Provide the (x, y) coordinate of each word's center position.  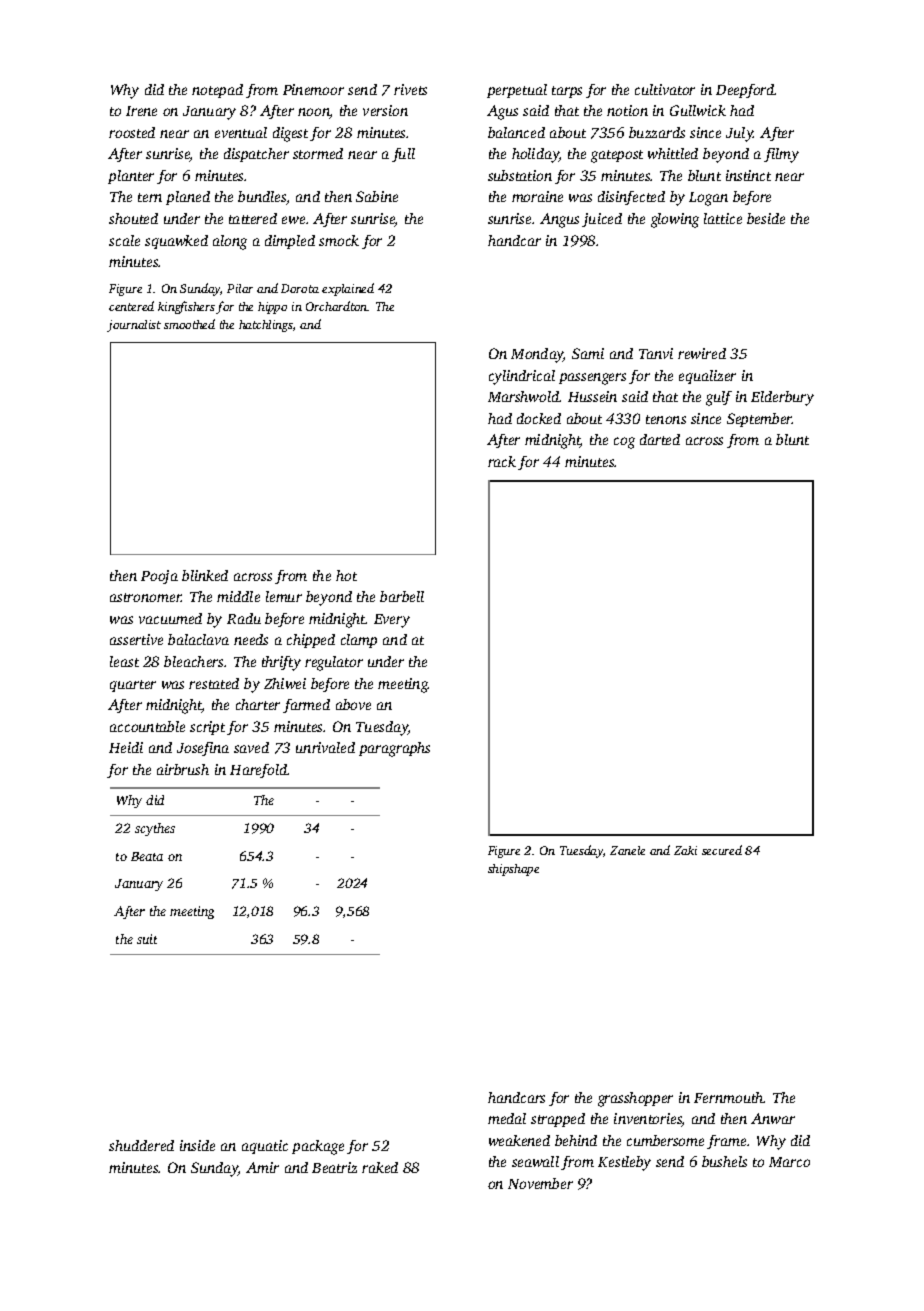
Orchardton (337, 306)
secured (722, 850)
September (760, 420)
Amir (262, 1167)
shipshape (513, 870)
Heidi (126, 747)
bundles (262, 198)
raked (380, 1167)
